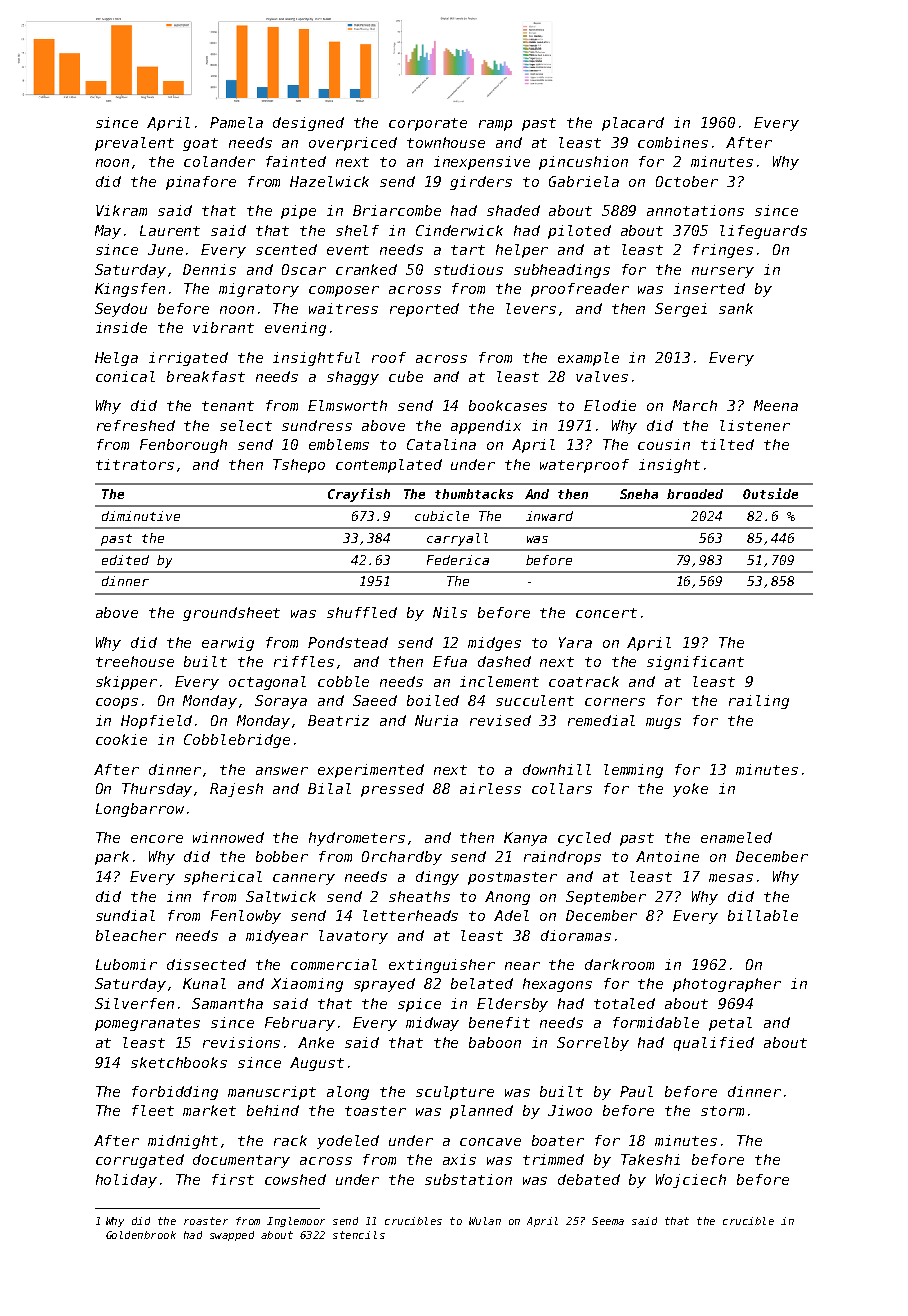 The height and width of the screenshot is (1316, 908). I want to click on sank, so click(736, 308).
